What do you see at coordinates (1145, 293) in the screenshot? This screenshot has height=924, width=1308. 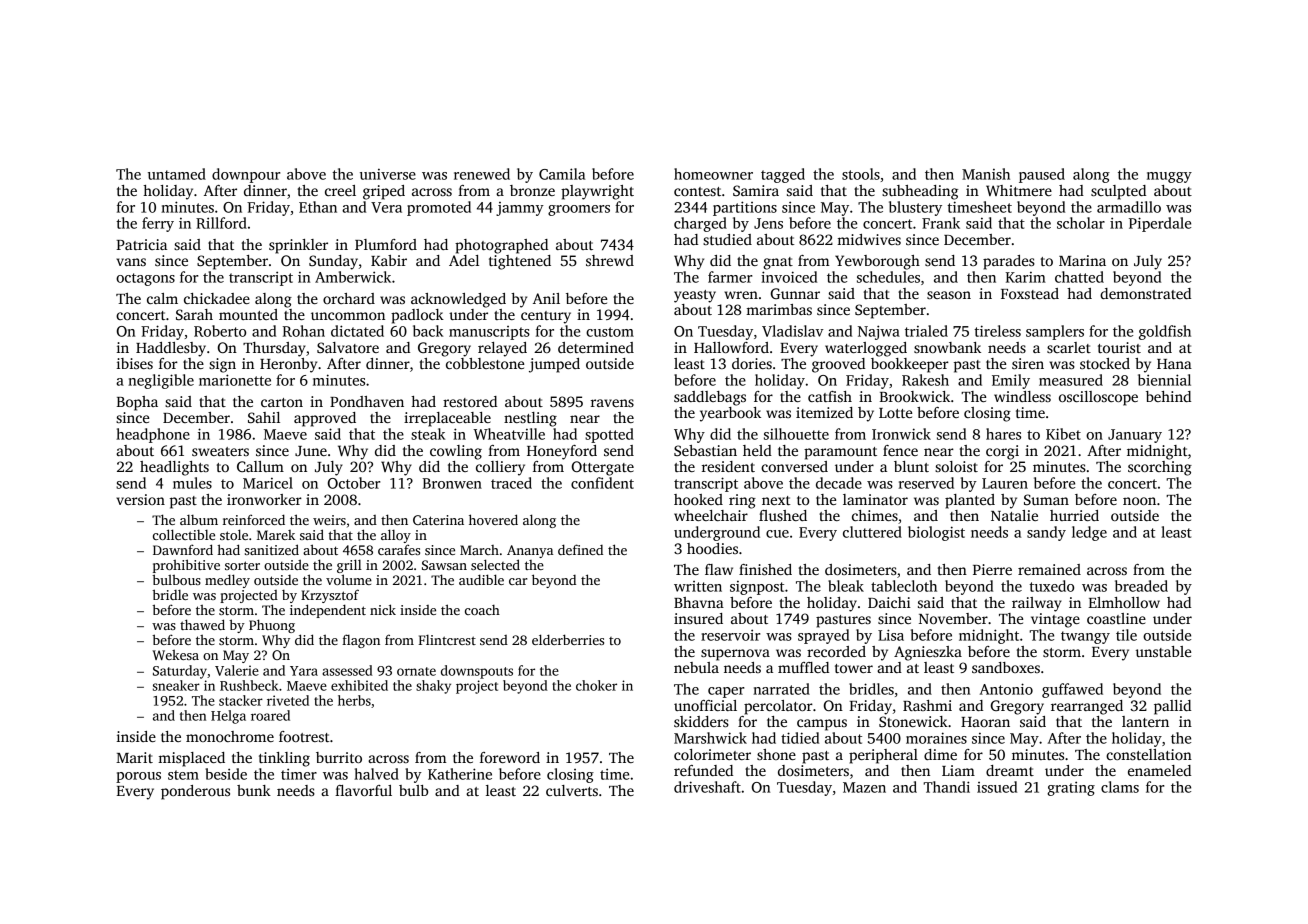 I see `demonstrated` at bounding box center [1145, 293].
